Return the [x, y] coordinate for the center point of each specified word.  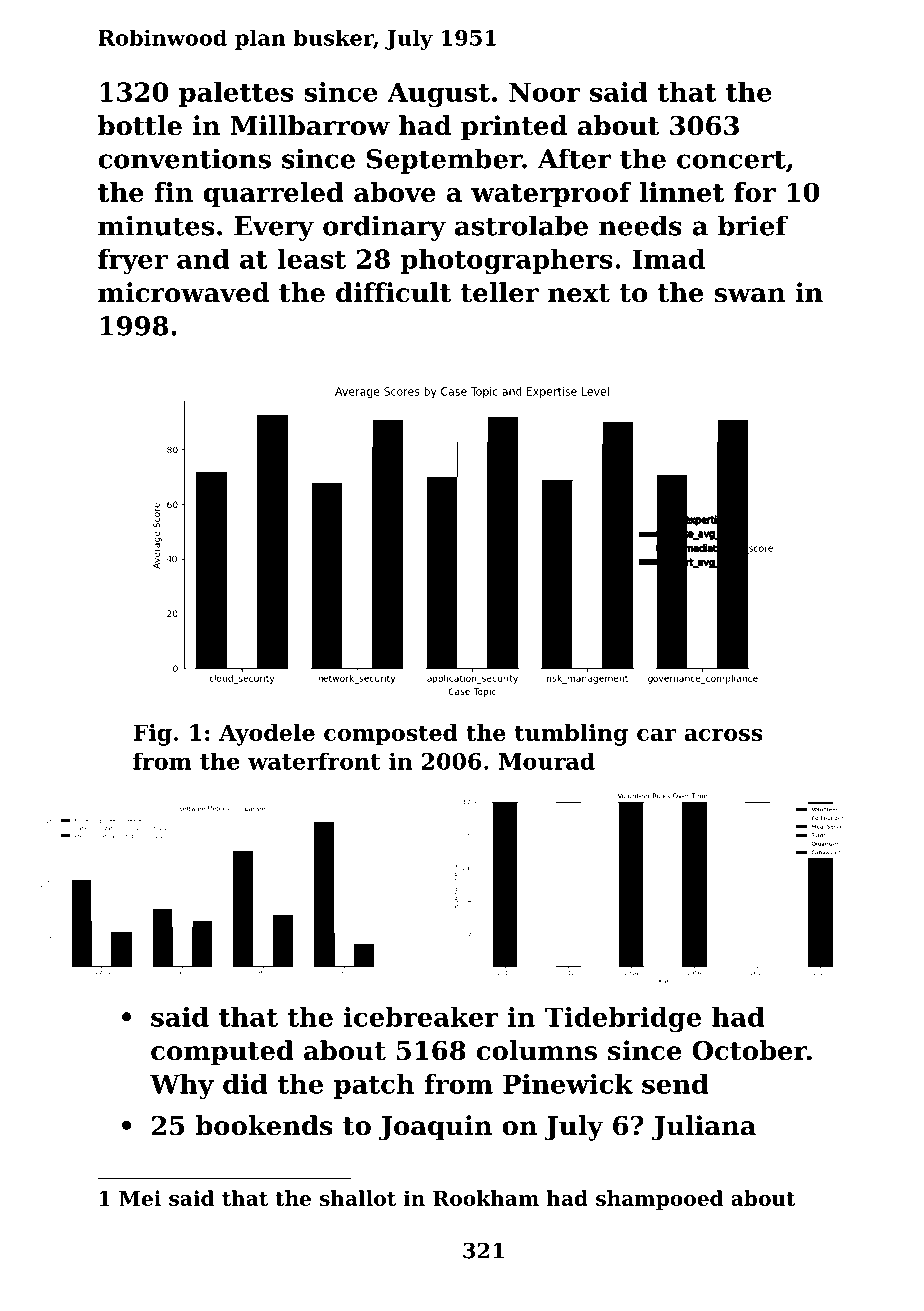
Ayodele [267, 735]
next [579, 293]
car [656, 735]
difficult [393, 292]
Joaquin [435, 1128]
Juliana [704, 1128]
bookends [264, 1125]
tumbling [571, 735]
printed [514, 128]
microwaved [183, 292]
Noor [544, 92]
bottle [140, 125]
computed [222, 1053]
